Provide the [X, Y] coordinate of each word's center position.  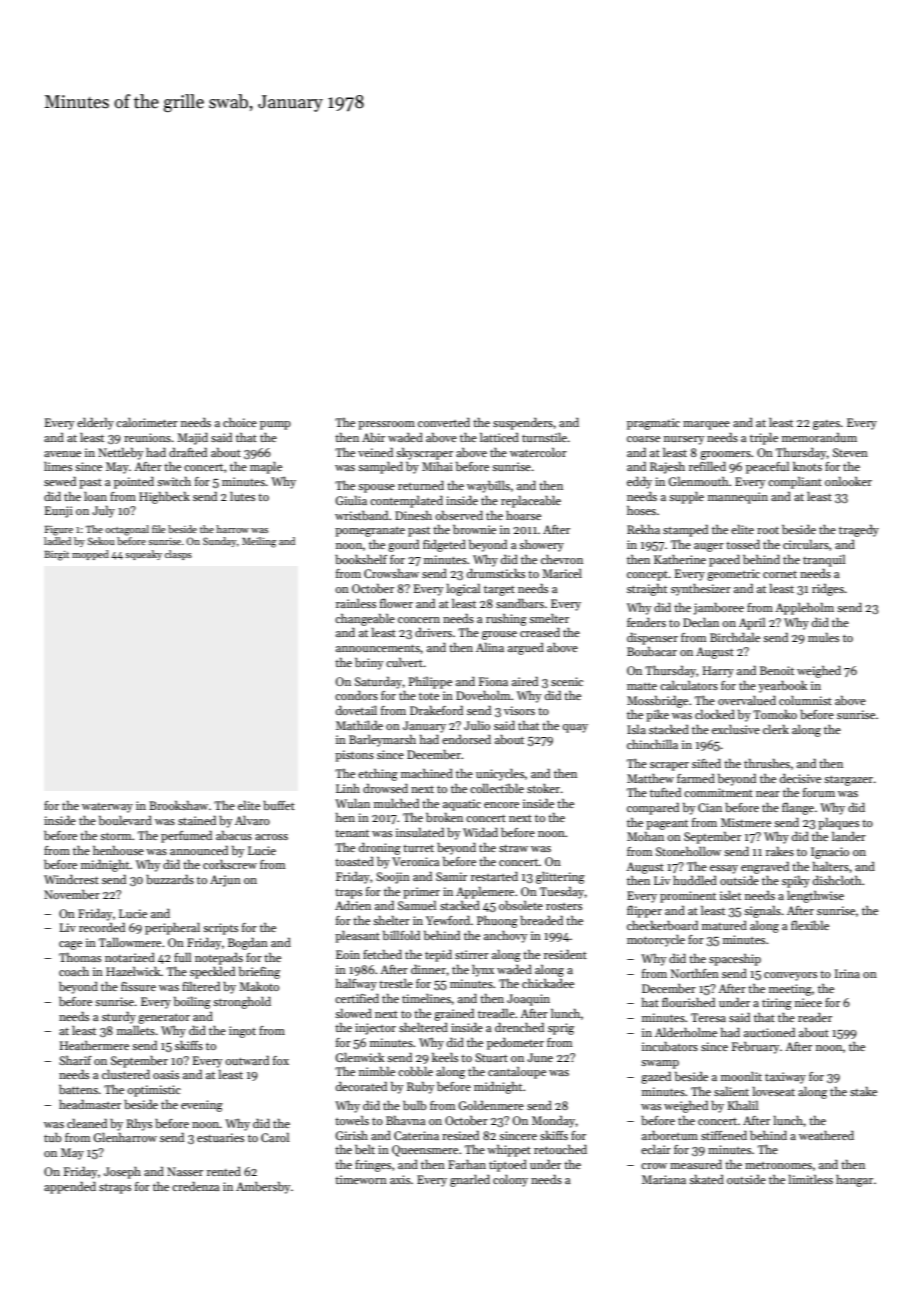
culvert [404, 662]
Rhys [139, 1125]
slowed [353, 1013]
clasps [178, 555]
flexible [810, 925]
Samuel [417, 905]
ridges [828, 590]
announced [199, 850]
